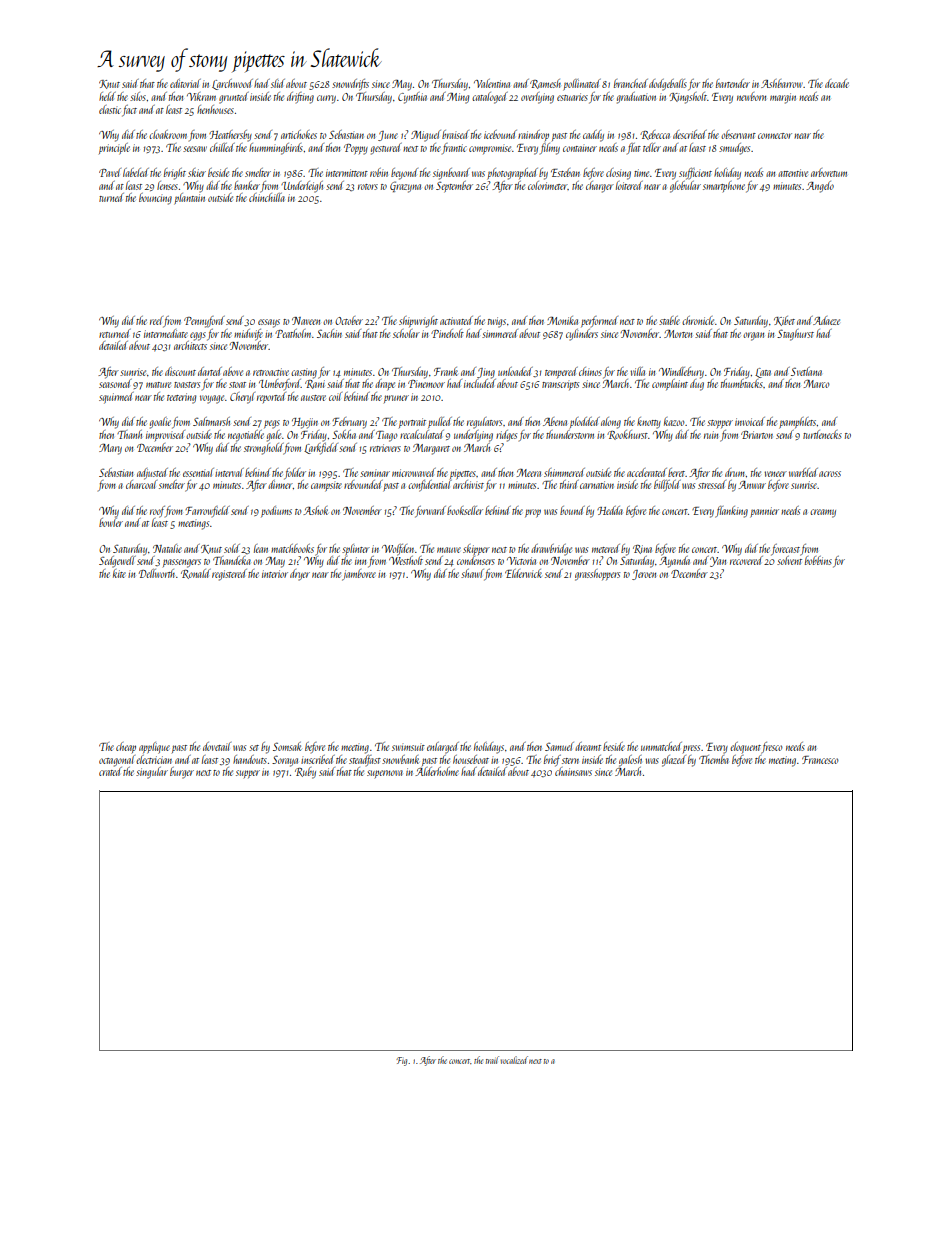 The height and width of the image is (1233, 952). What do you see at coordinates (401, 1061) in the image?
I see `Fig` at bounding box center [401, 1061].
